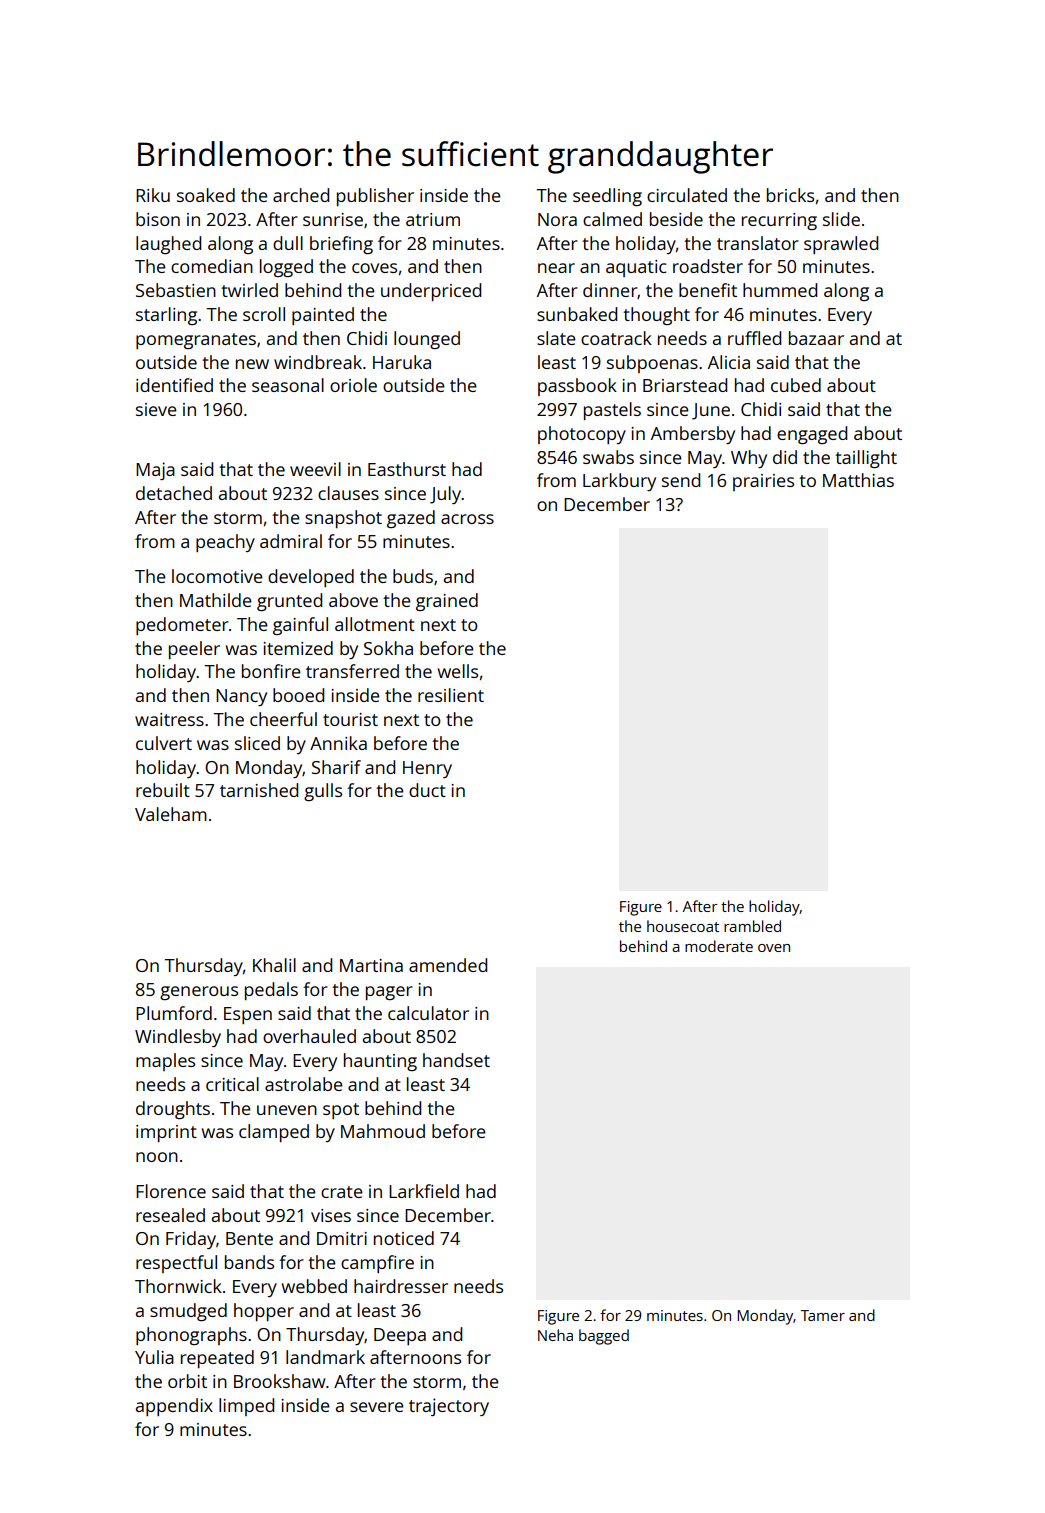 Image resolution: width=1045 pixels, height=1513 pixels. Describe the element at coordinates (449, 1407) in the page. I see `trajectory` at that location.
